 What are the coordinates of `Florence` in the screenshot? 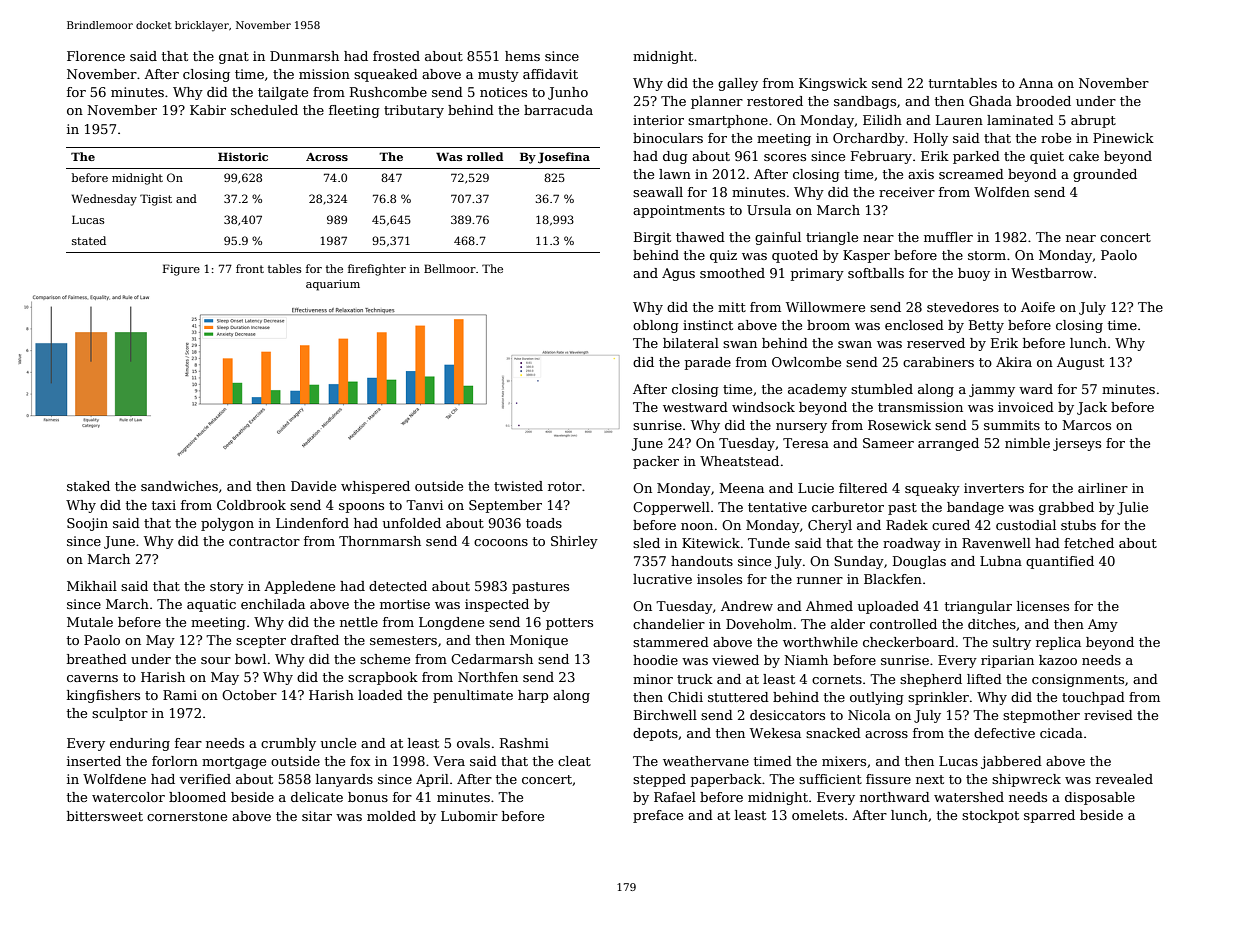 It's located at (96, 56).
